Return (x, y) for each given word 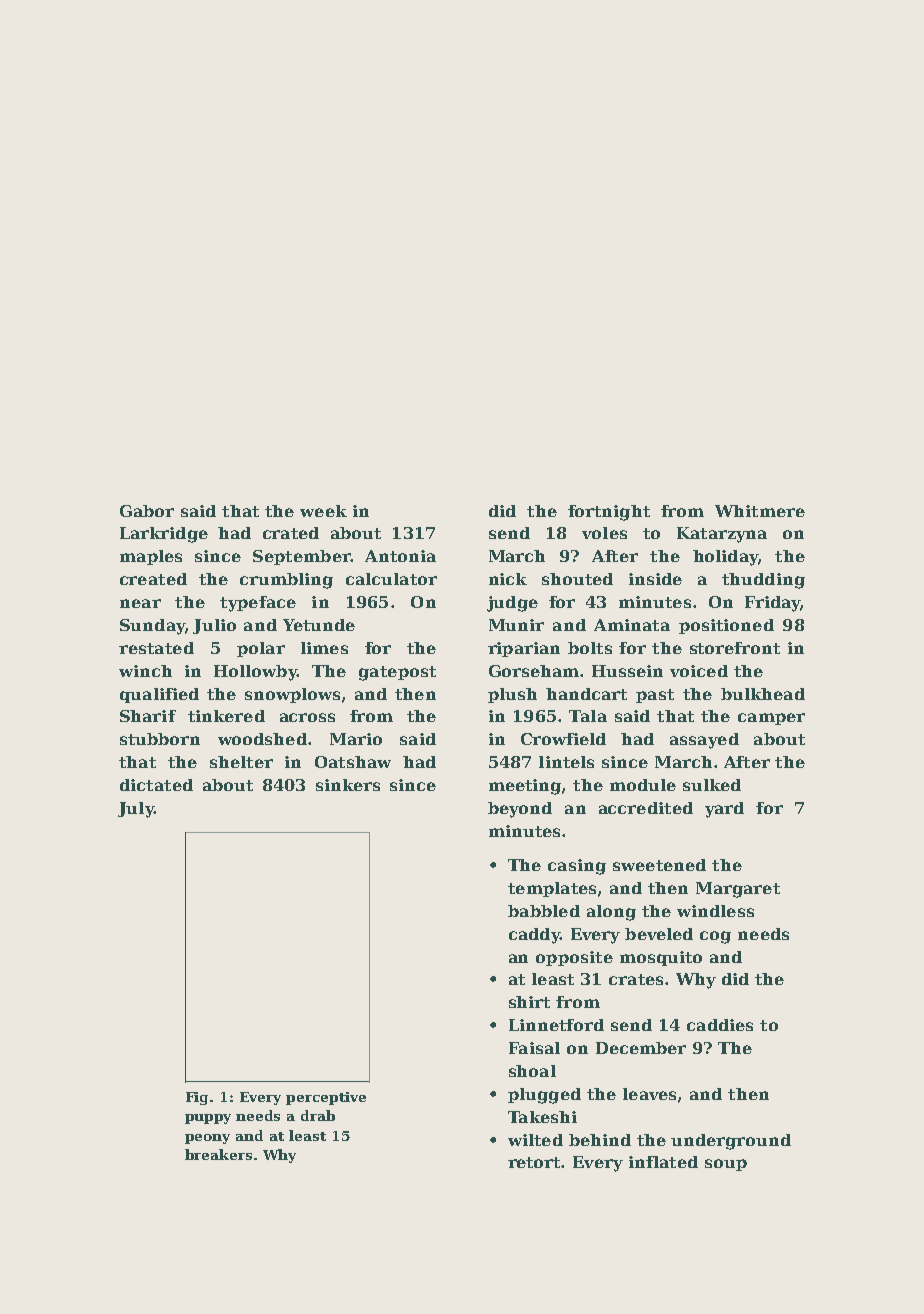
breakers (218, 1154)
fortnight (609, 513)
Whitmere (760, 511)
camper (771, 719)
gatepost (397, 673)
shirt (529, 1002)
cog (715, 937)
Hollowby (255, 673)
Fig (198, 1098)
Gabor (147, 511)
